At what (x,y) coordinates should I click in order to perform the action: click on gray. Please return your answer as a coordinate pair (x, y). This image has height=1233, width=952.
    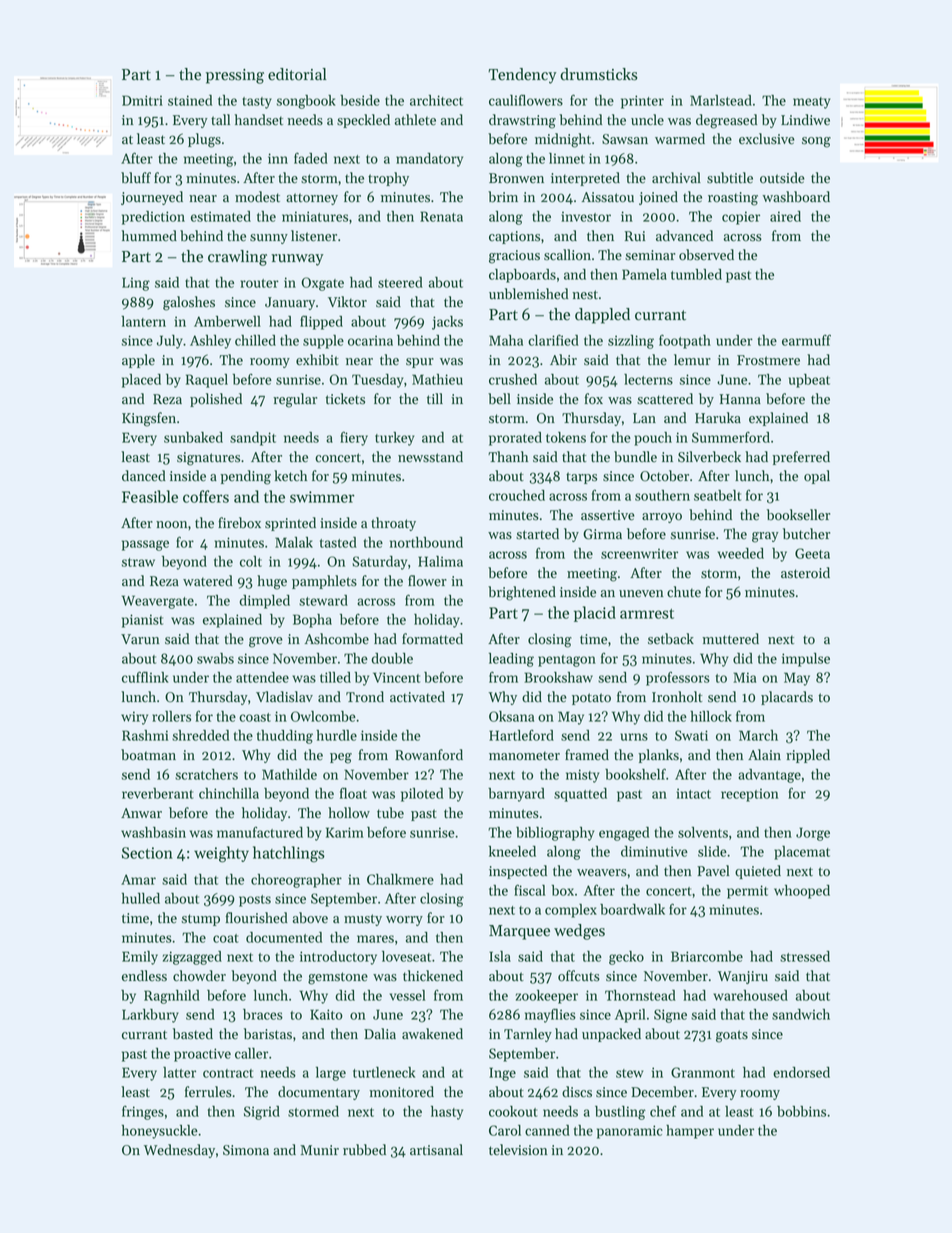
    Looking at the image, I should click on (765, 537).
